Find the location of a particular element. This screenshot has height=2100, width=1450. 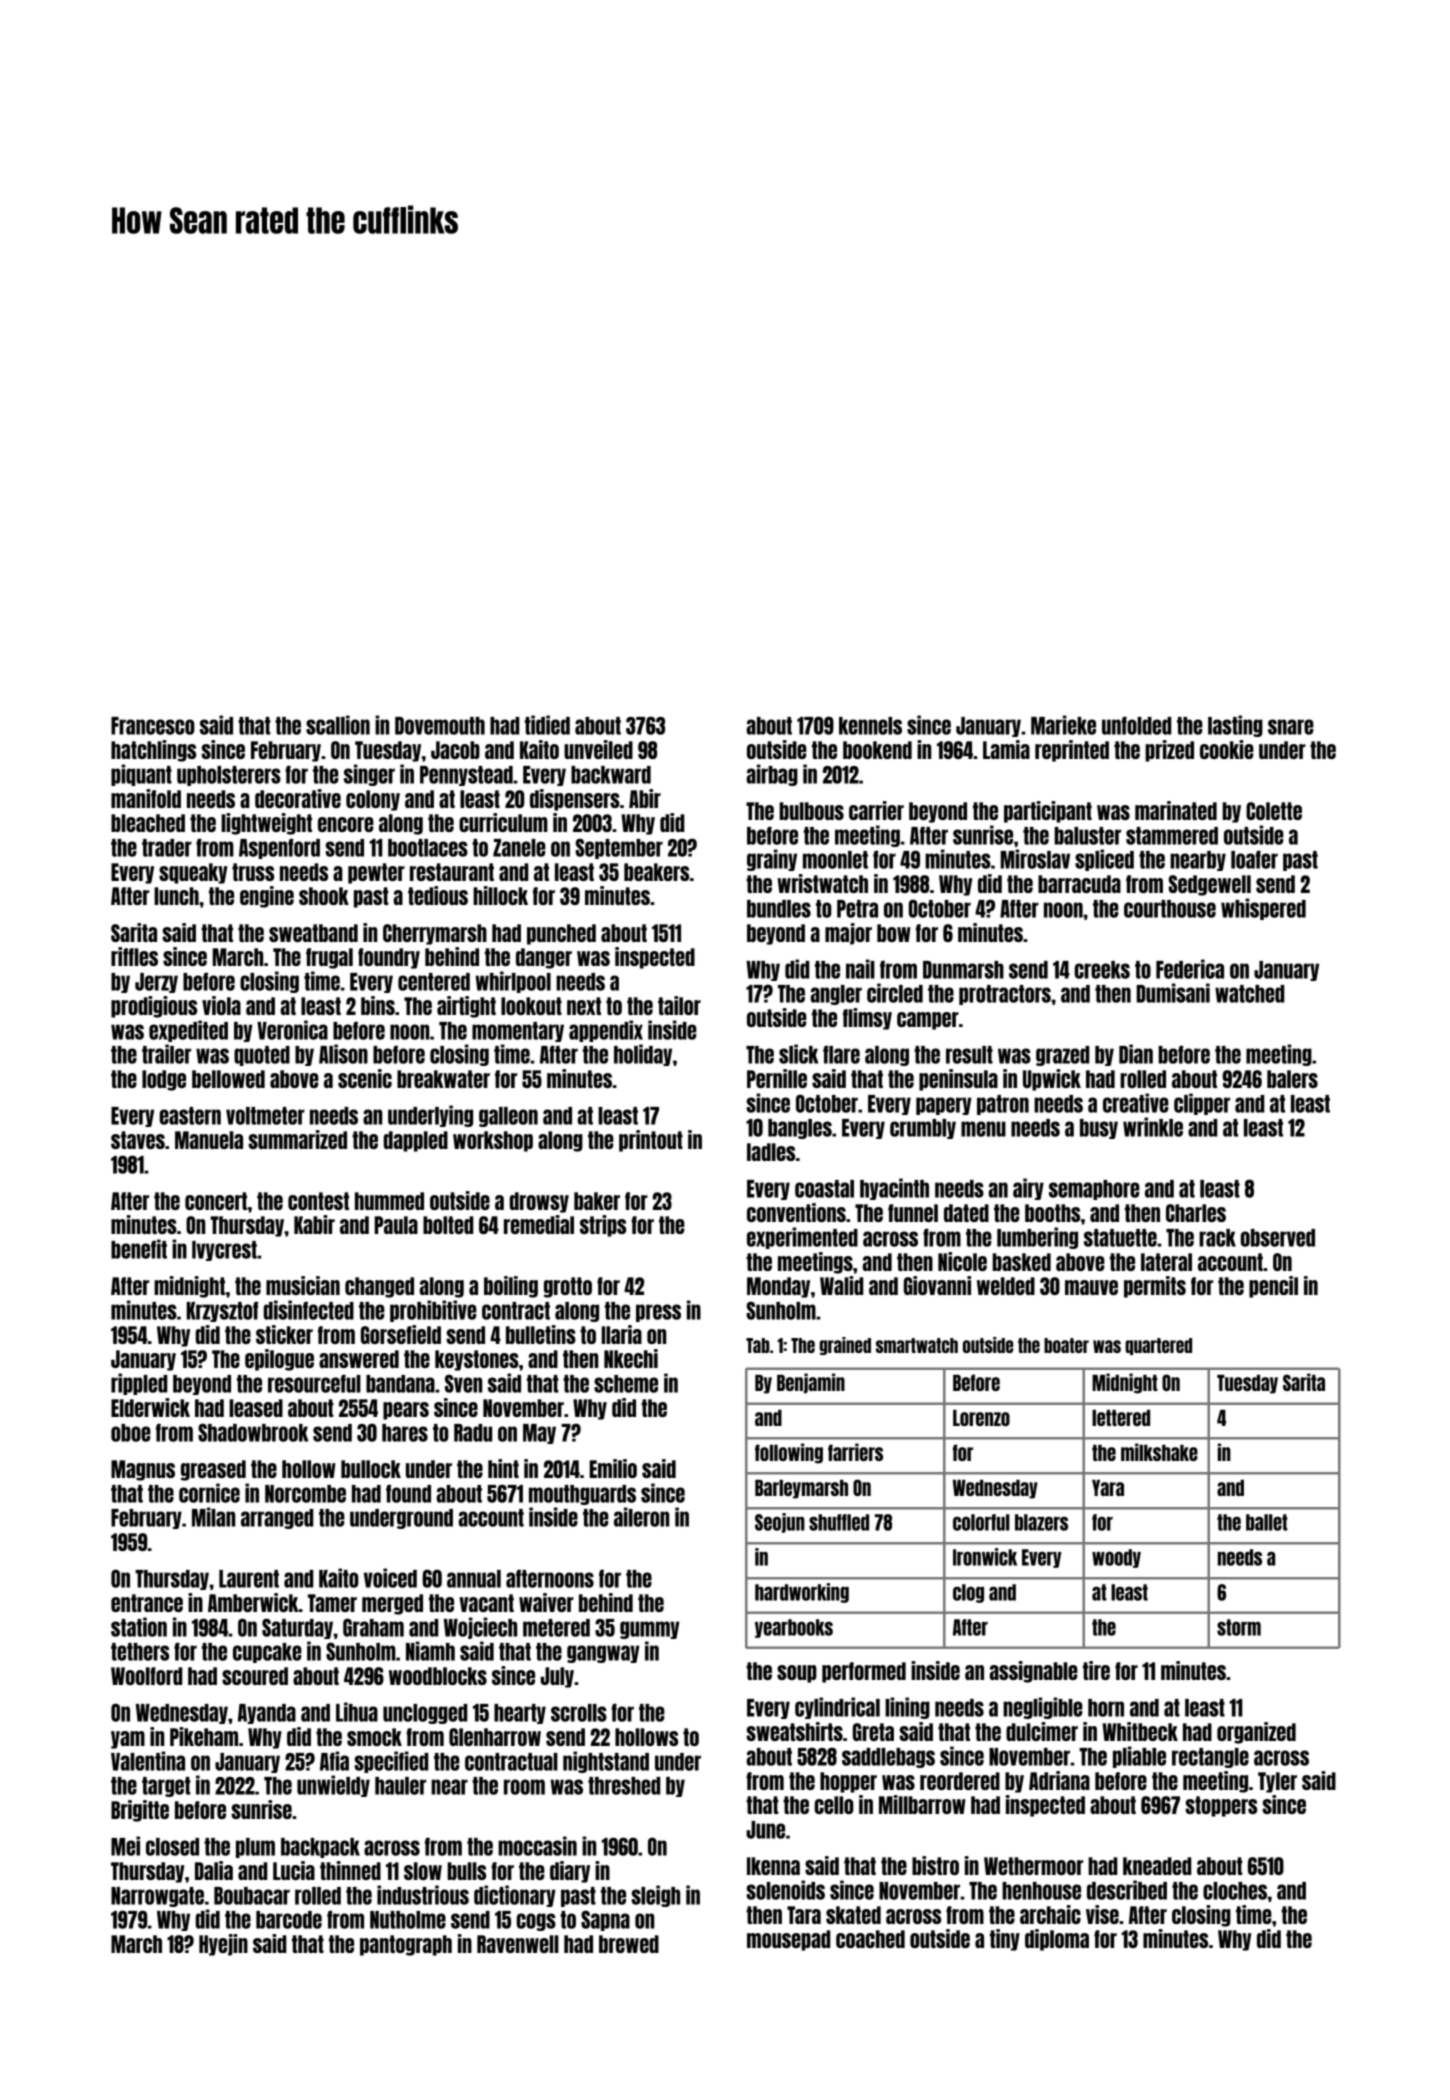

colony is located at coordinates (373, 800).
